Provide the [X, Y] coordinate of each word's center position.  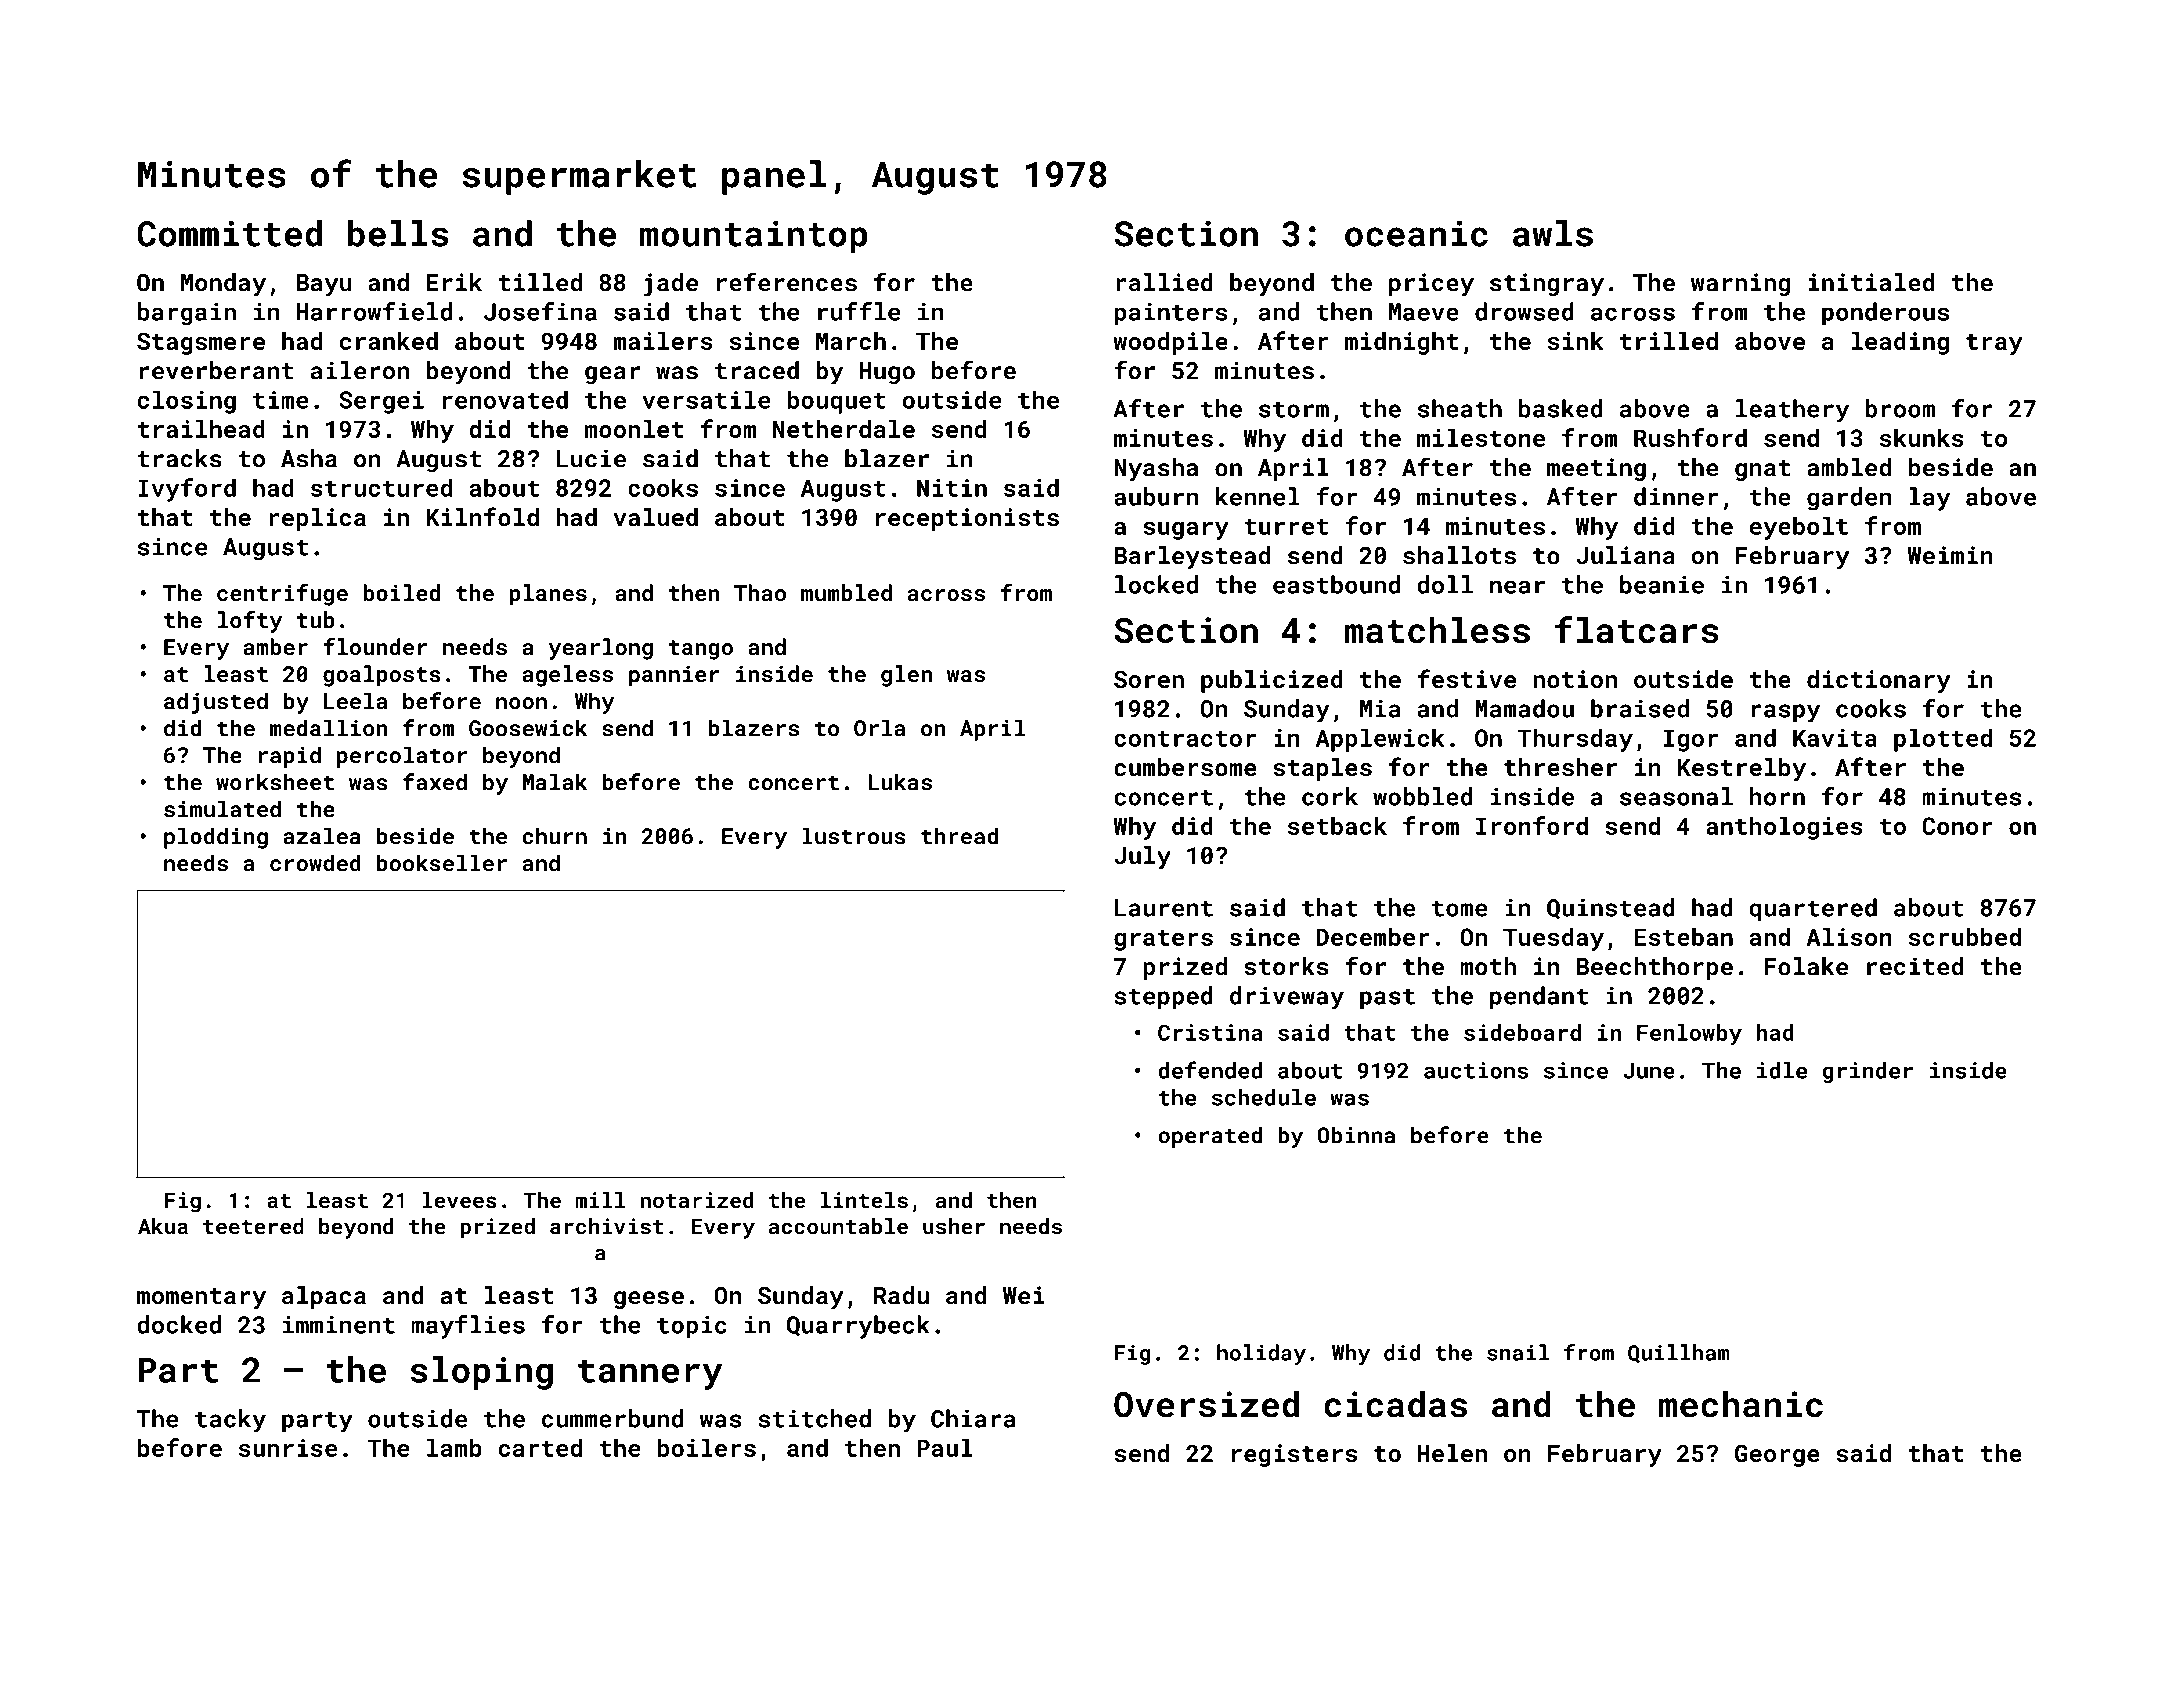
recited [1915, 966]
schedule [1264, 1097]
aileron [360, 370]
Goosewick [528, 728]
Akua [163, 1226]
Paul [945, 1447]
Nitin [952, 488]
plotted [1943, 740]
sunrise [288, 1448]
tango [701, 650]
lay [1929, 499]
